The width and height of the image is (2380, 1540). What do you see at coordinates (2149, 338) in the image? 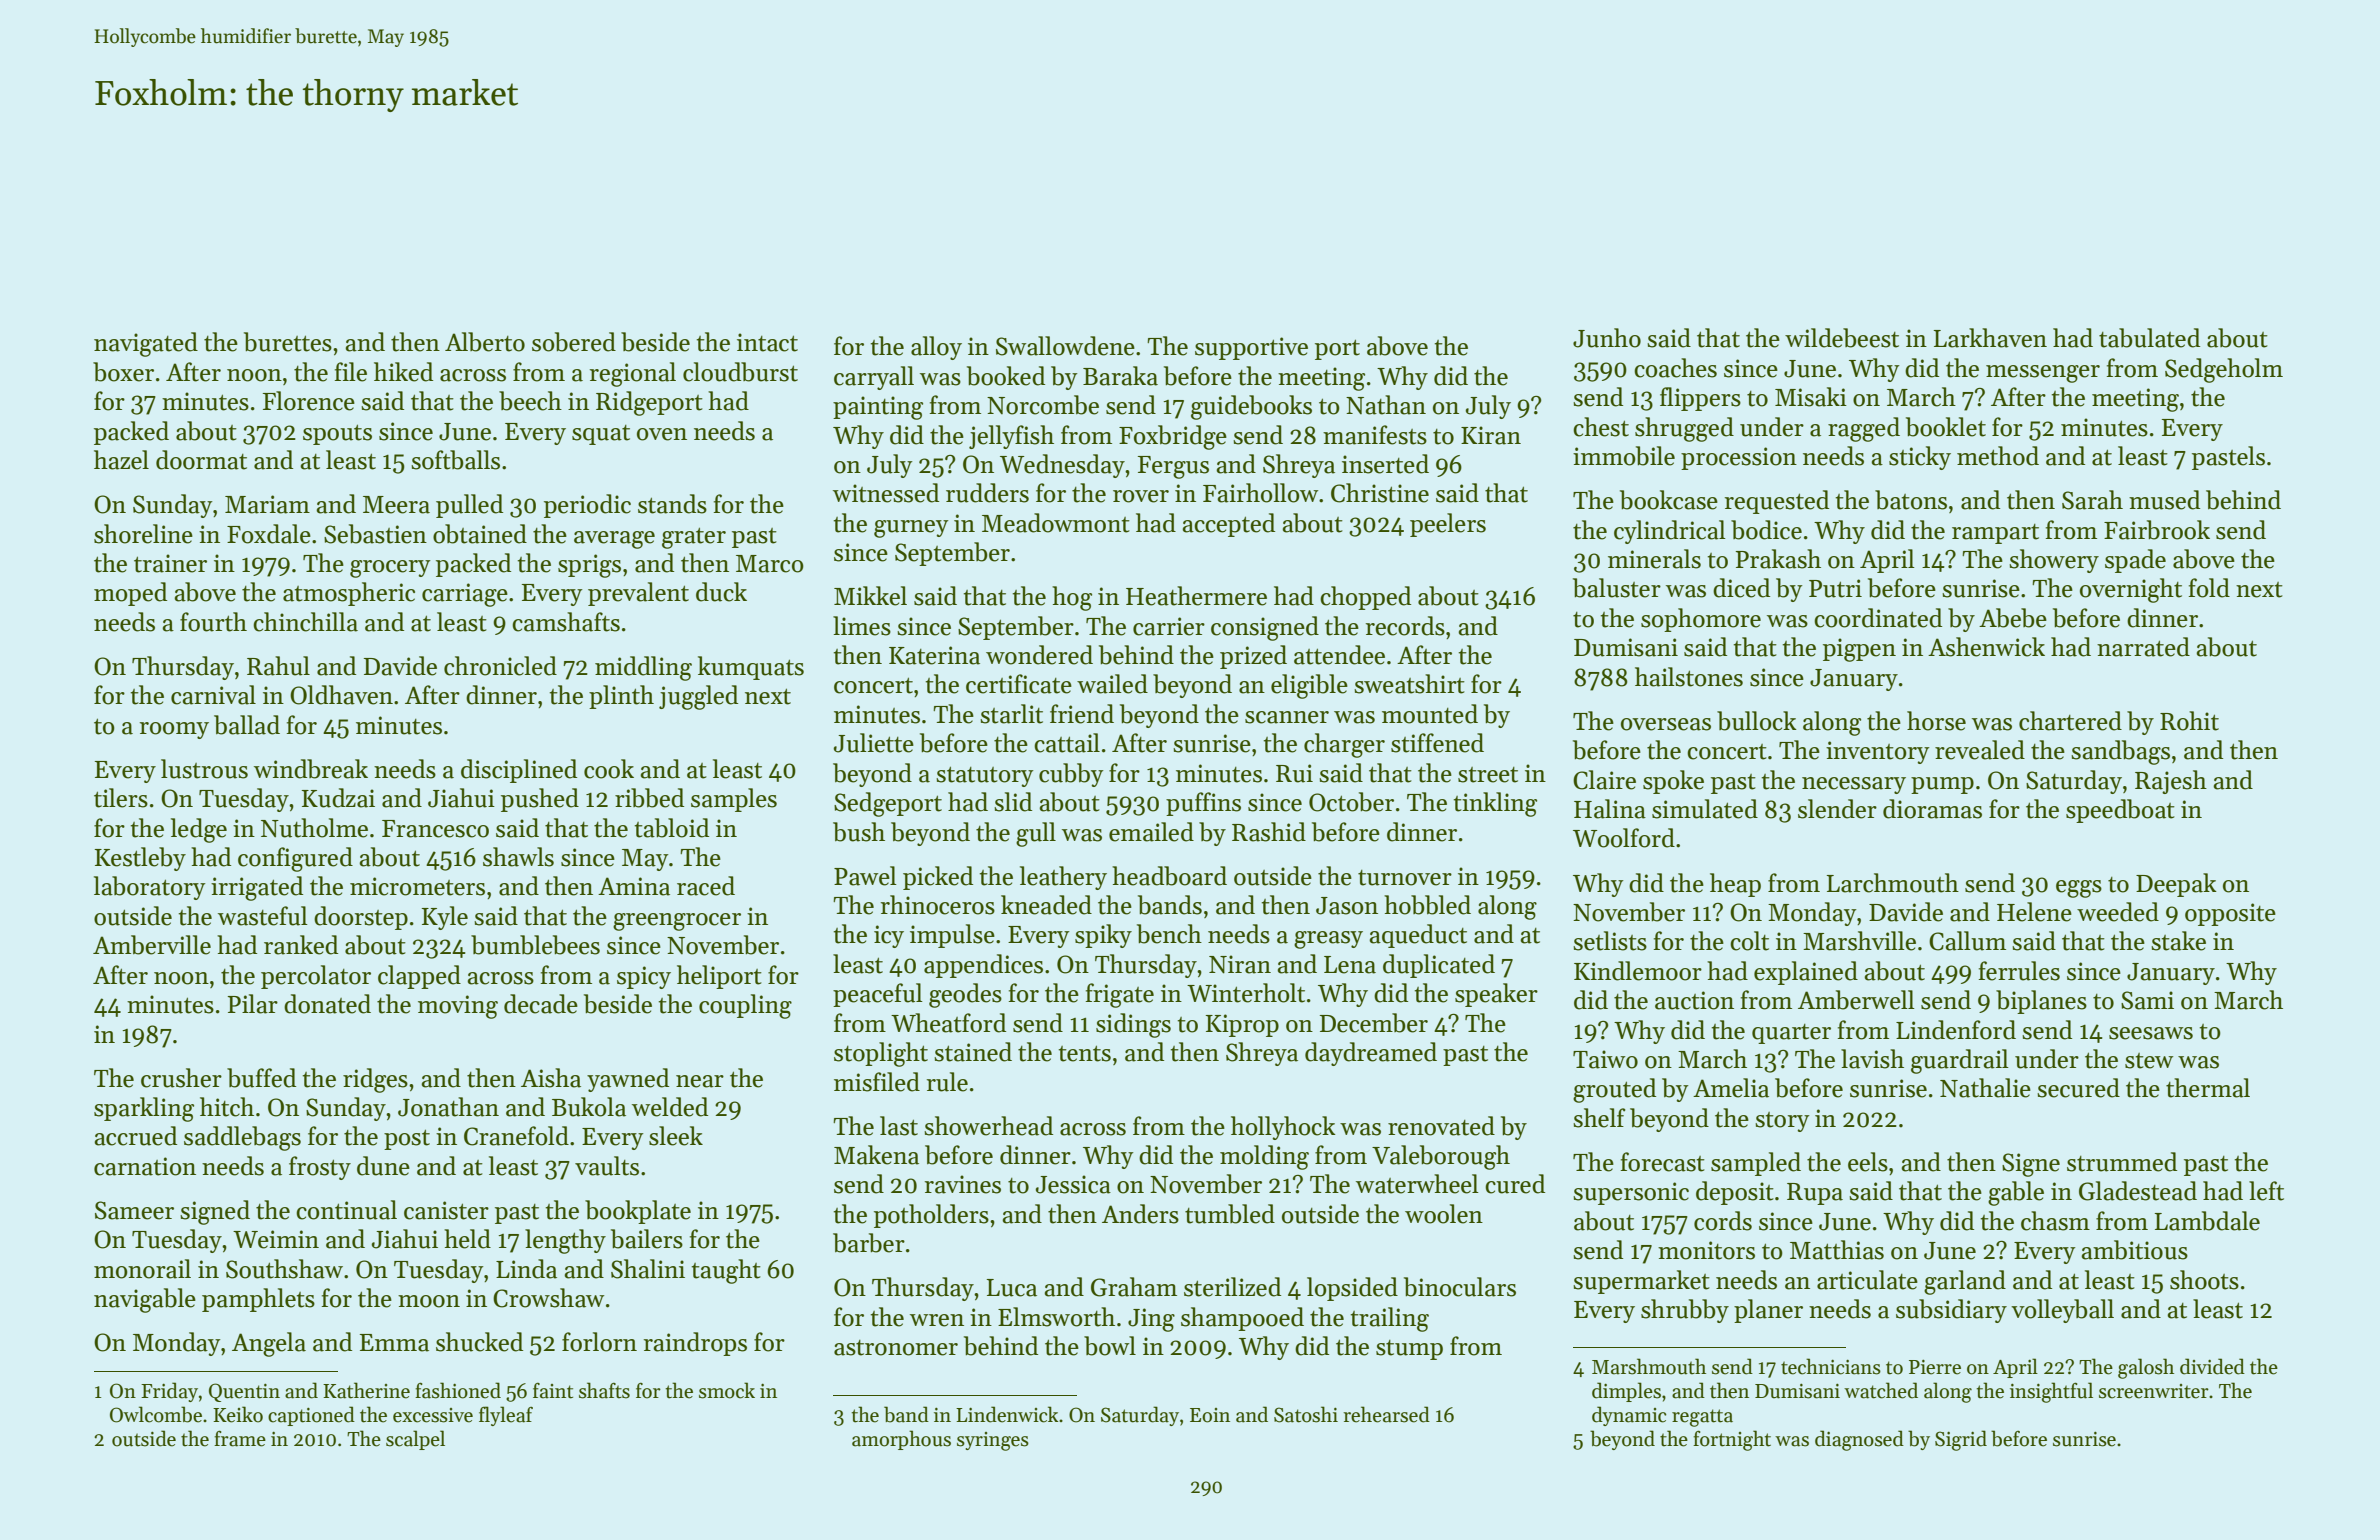
I see `tabulated` at bounding box center [2149, 338].
